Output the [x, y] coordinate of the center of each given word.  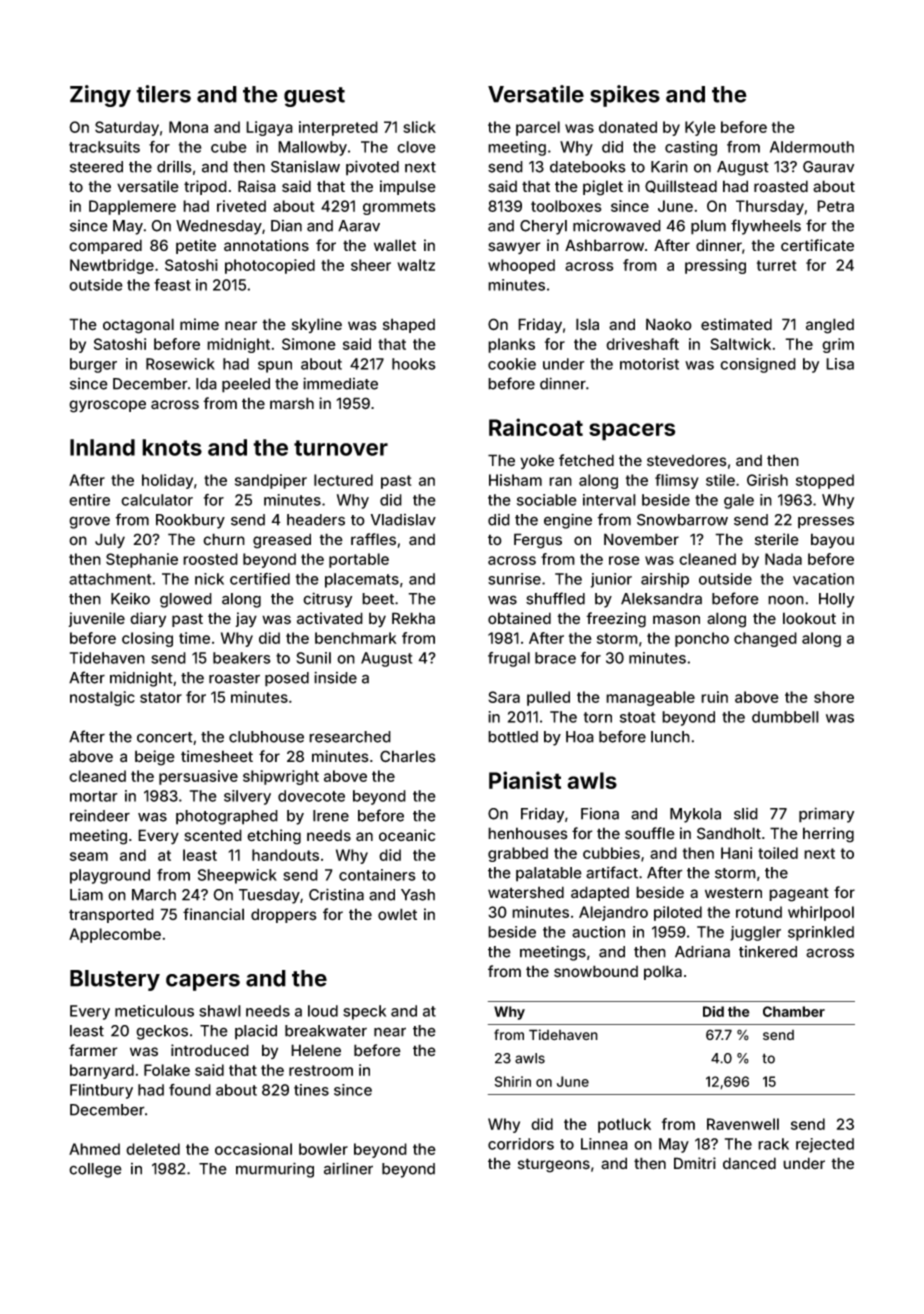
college [95, 1170]
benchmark [356, 638]
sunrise [514, 579]
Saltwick [740, 344]
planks [511, 345]
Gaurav [828, 167]
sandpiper [271, 481]
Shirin [513, 1081]
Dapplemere [132, 207]
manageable [650, 698]
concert [165, 737]
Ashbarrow [604, 245]
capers [203, 982]
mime [199, 324]
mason [676, 620]
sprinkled [821, 933]
